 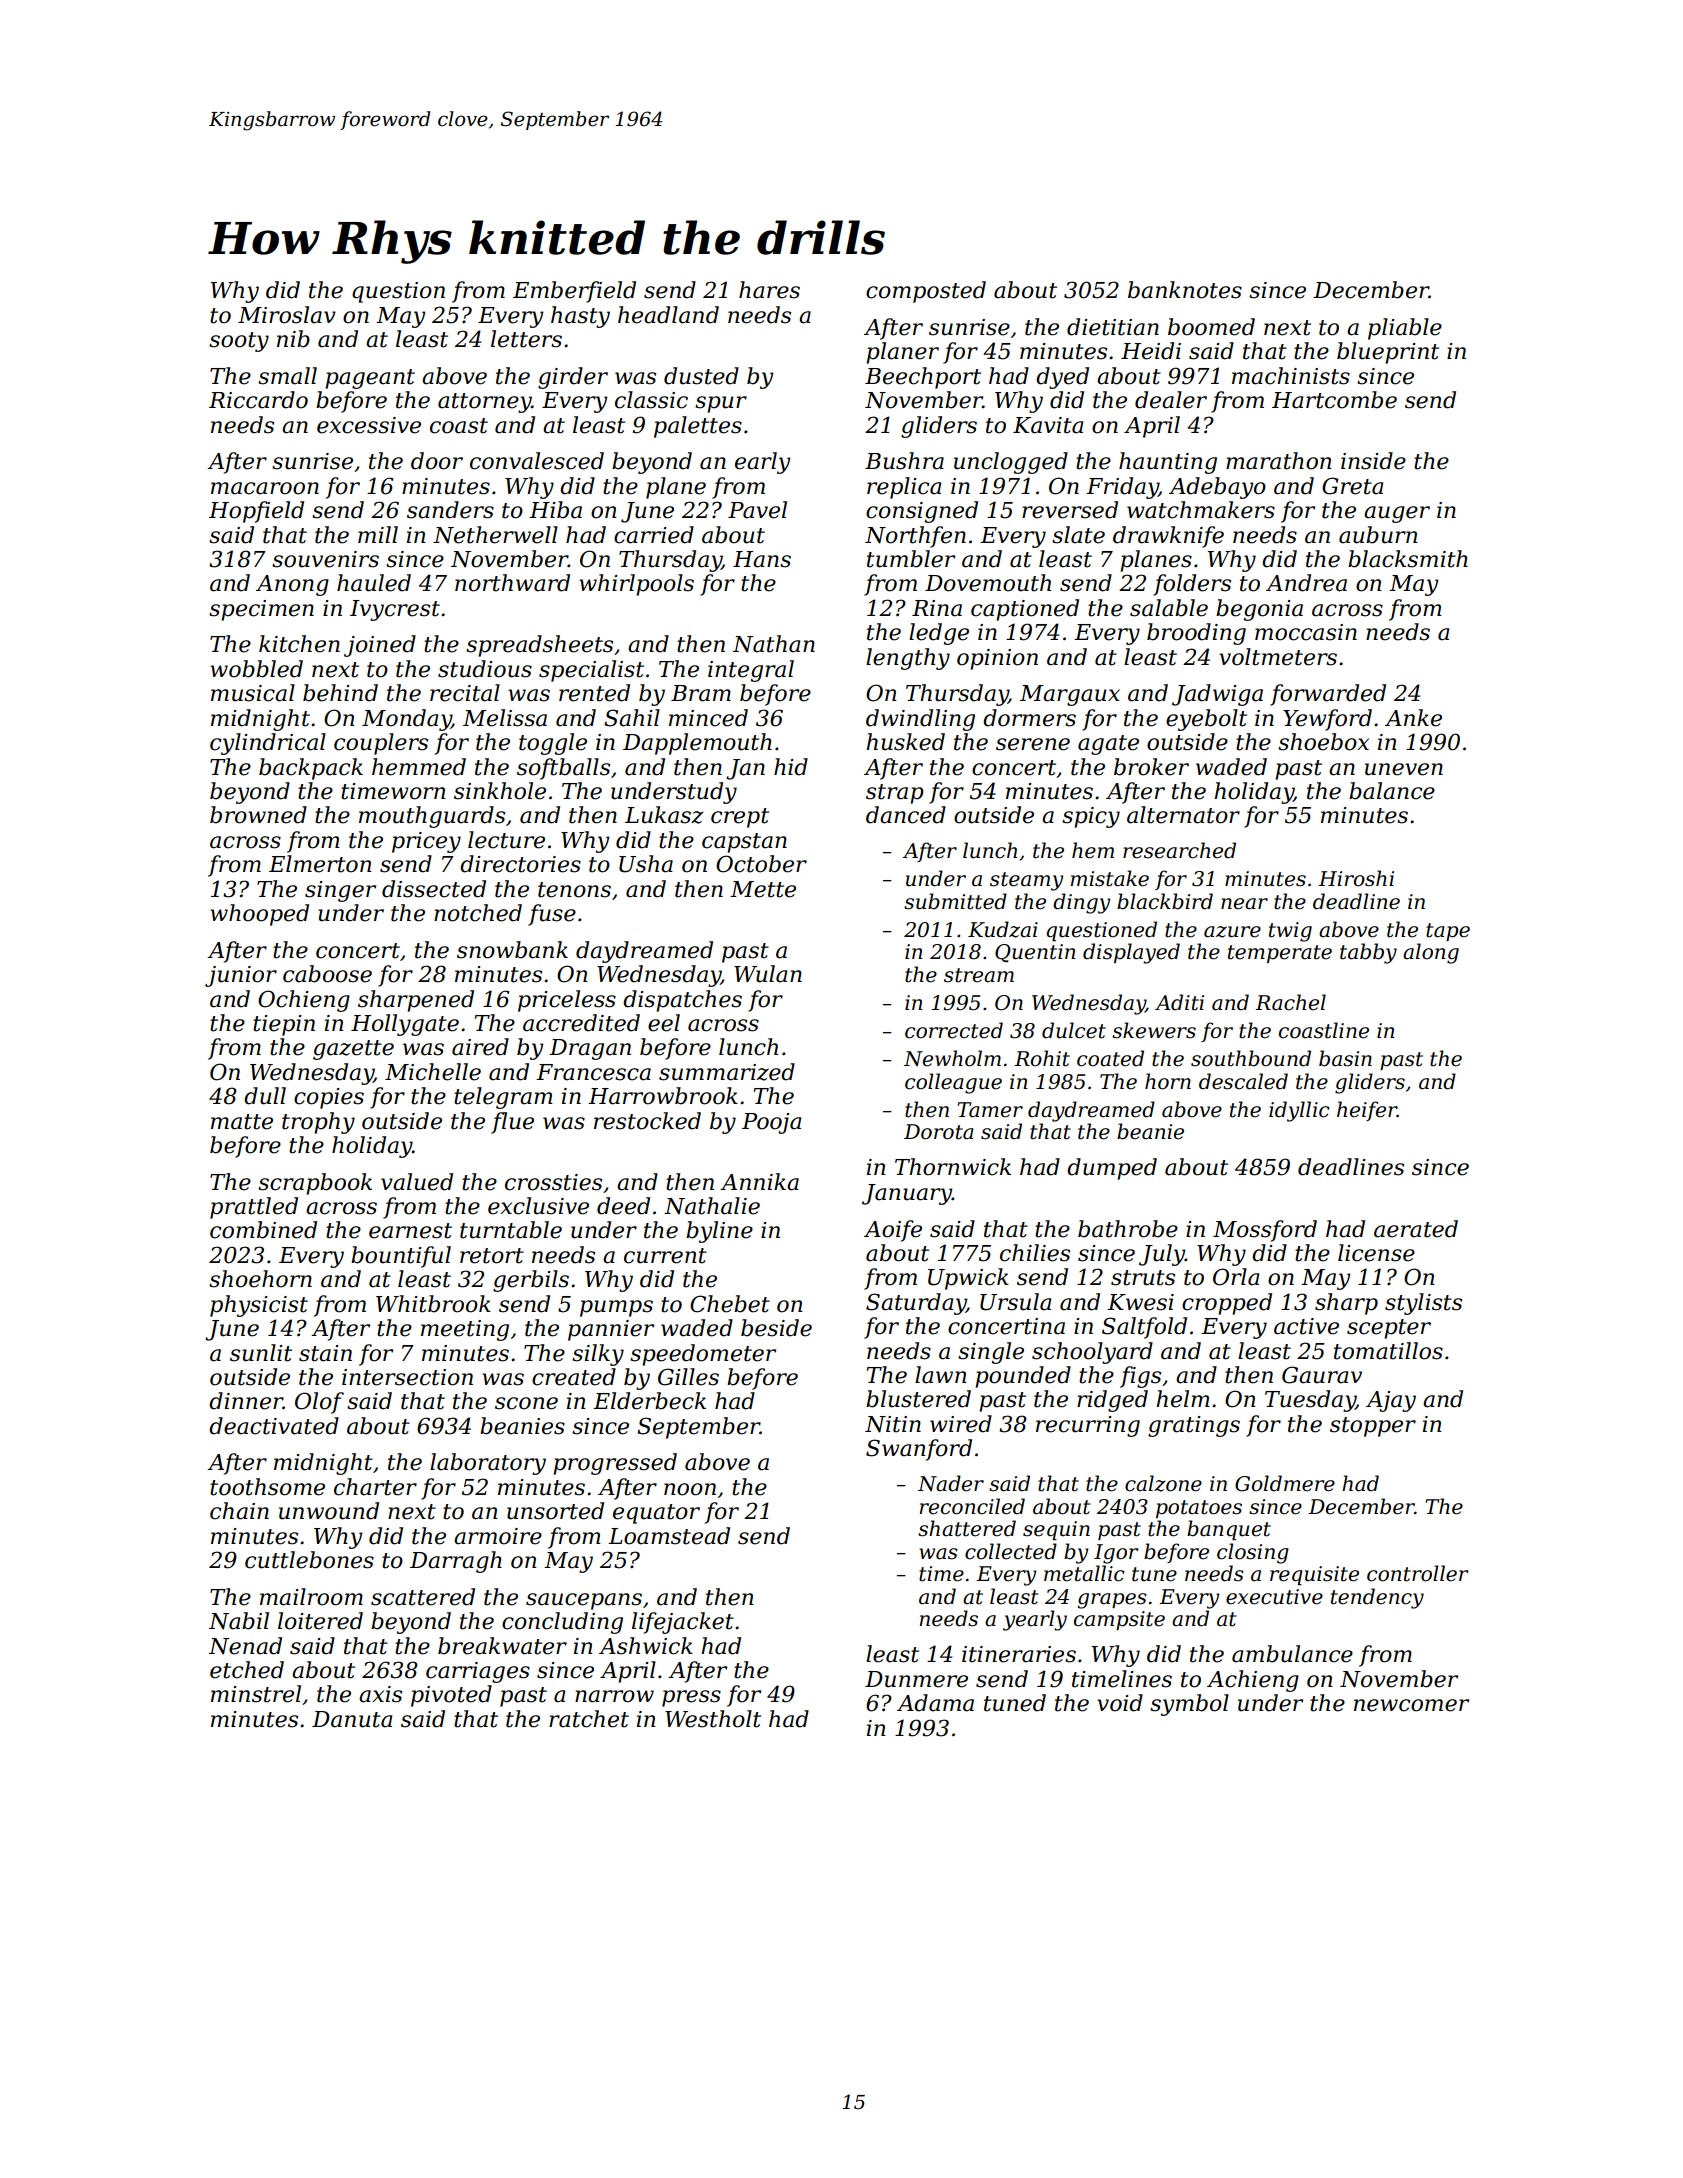 What do you see at coordinates (961, 1424) in the screenshot?
I see `wired` at bounding box center [961, 1424].
